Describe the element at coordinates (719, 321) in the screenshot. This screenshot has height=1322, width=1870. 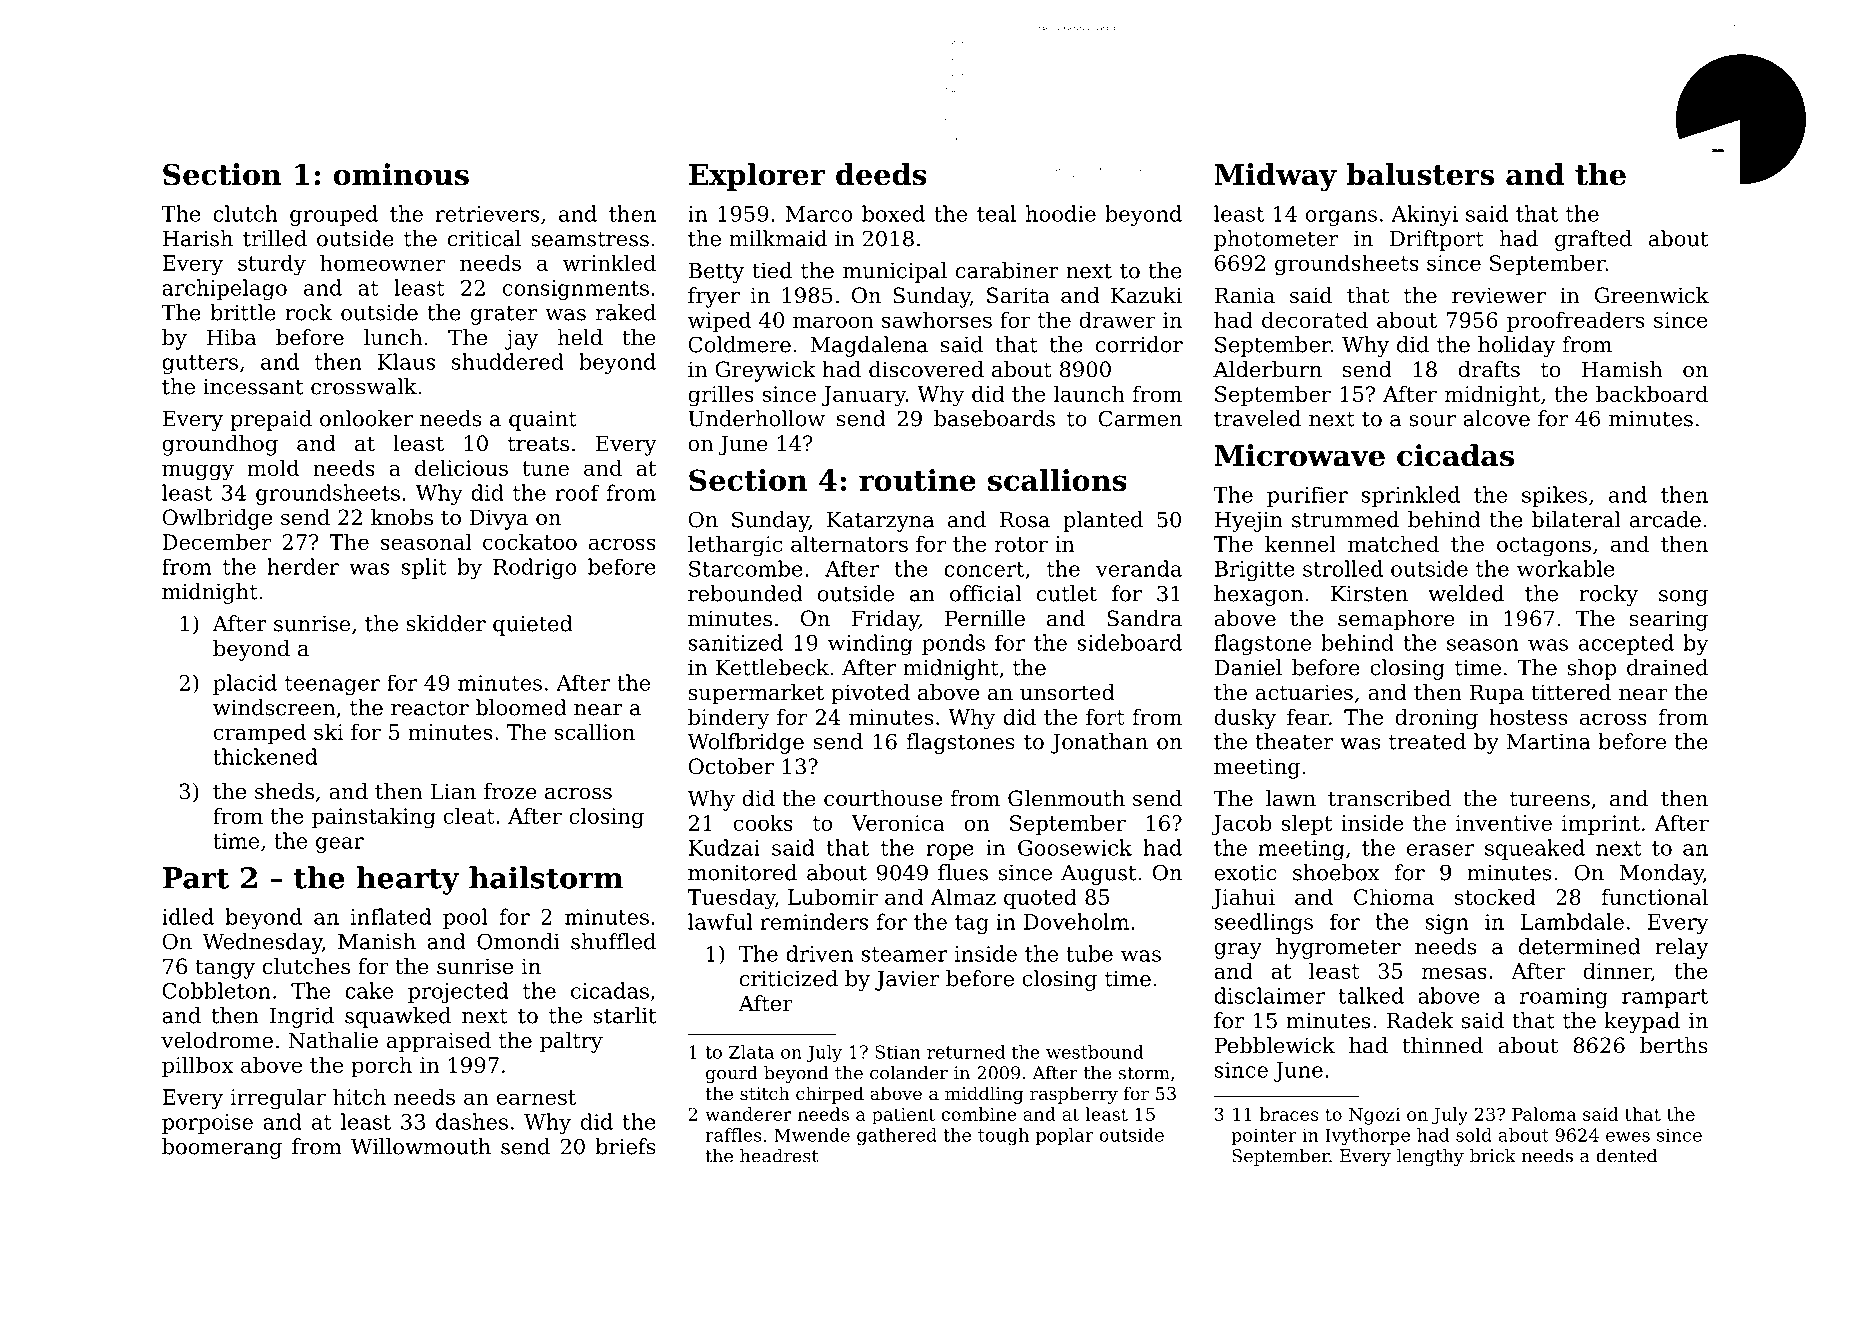
I see `wiped` at that location.
